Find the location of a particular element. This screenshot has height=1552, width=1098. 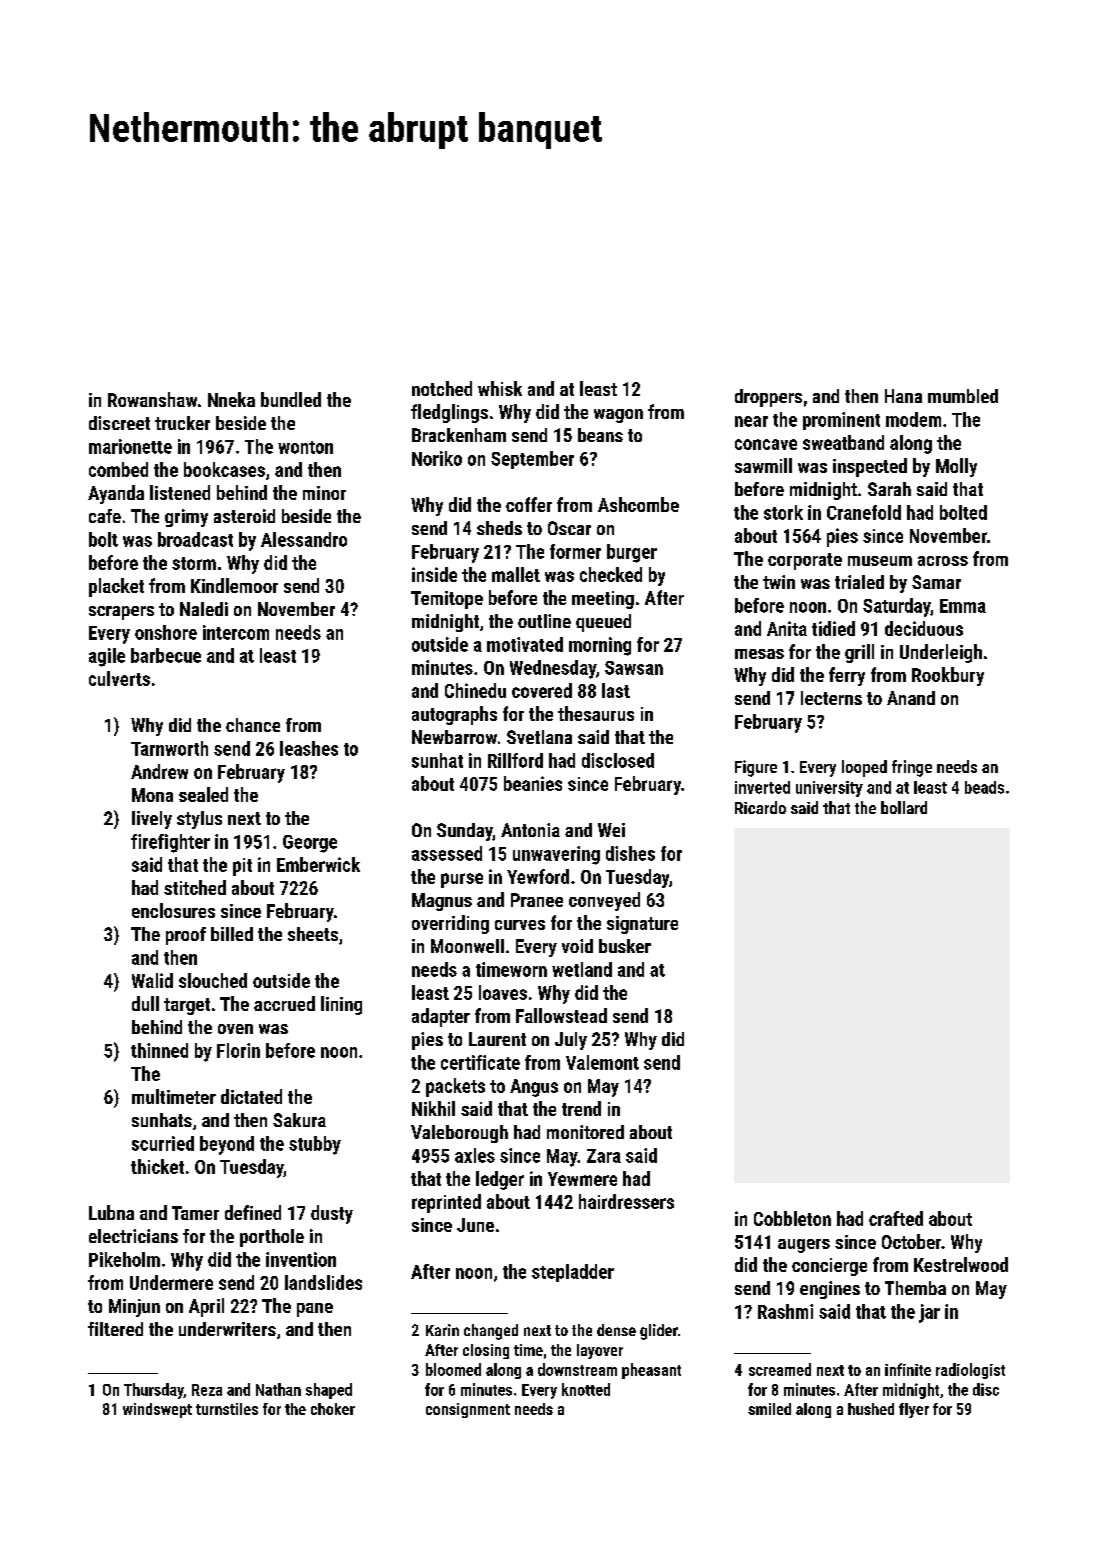

Figure is located at coordinates (756, 768).
